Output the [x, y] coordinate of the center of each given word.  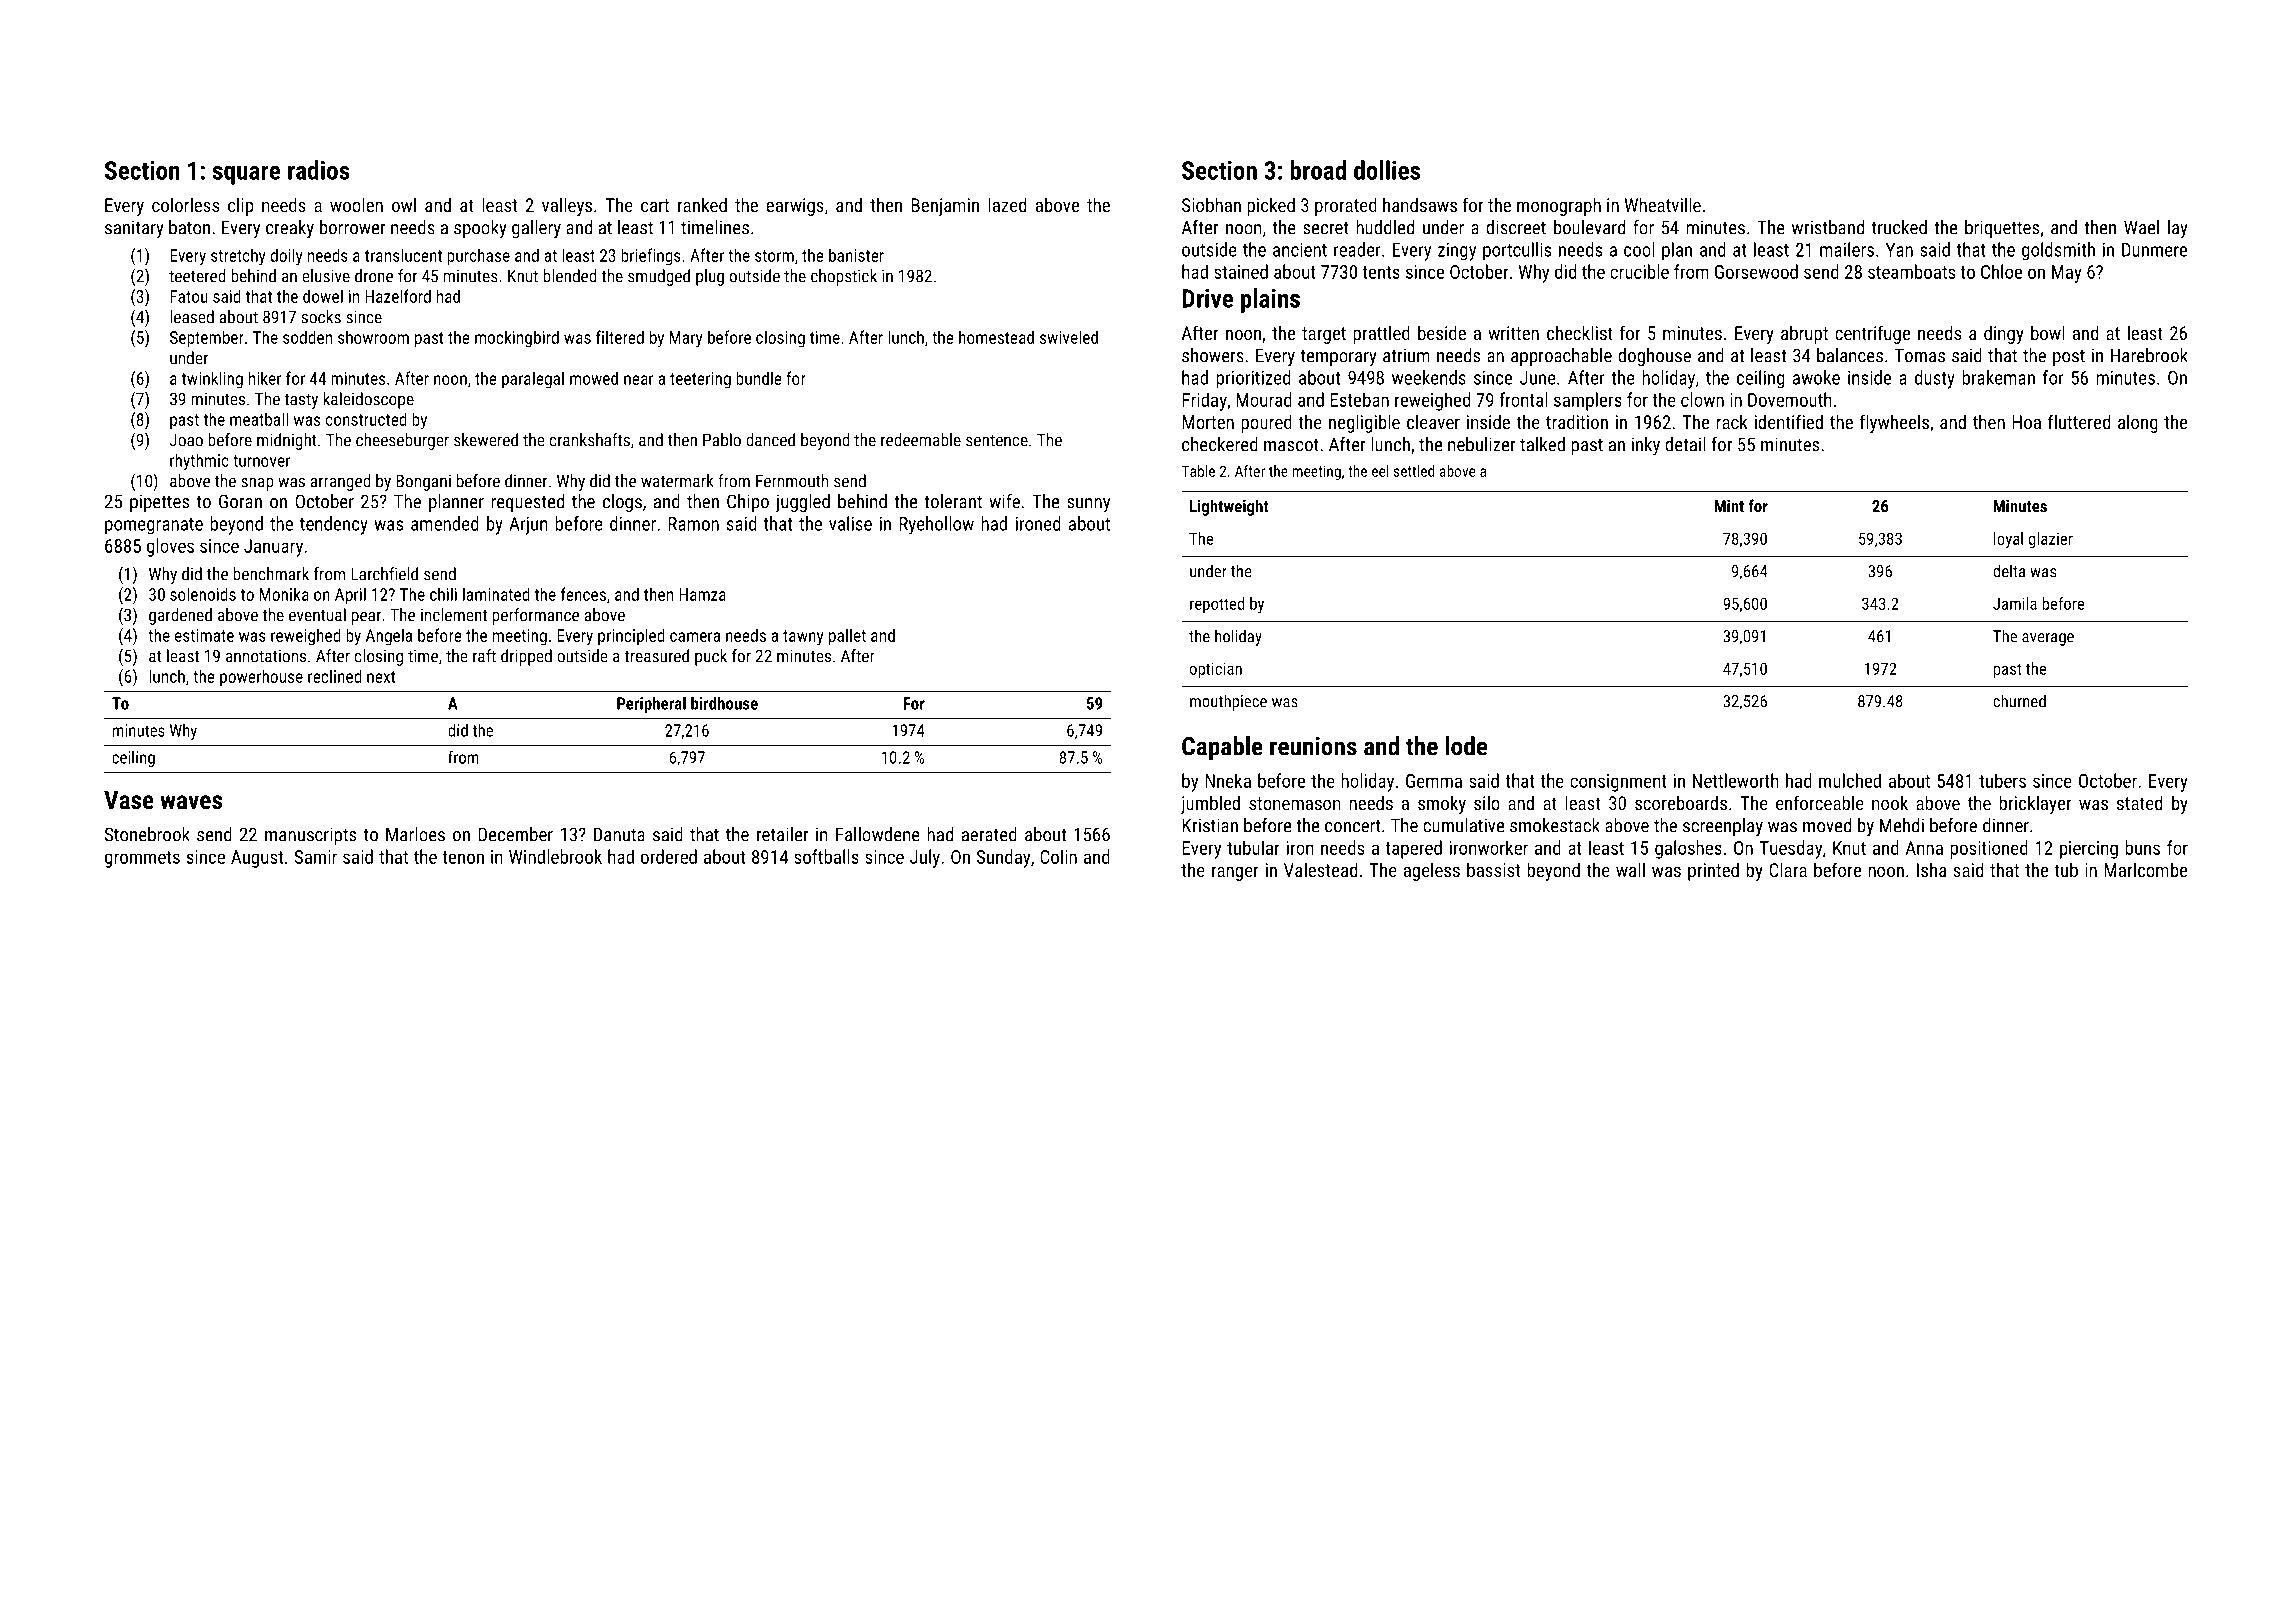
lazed [1007, 204]
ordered [669, 856]
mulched [1850, 780]
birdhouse [724, 703]
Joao [186, 440]
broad [1318, 170]
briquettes [2002, 229]
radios [319, 170]
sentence [997, 440]
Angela [389, 637]
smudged [659, 277]
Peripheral [651, 705]
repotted [1217, 605]
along [2138, 423]
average [2048, 639]
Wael [2141, 227]
